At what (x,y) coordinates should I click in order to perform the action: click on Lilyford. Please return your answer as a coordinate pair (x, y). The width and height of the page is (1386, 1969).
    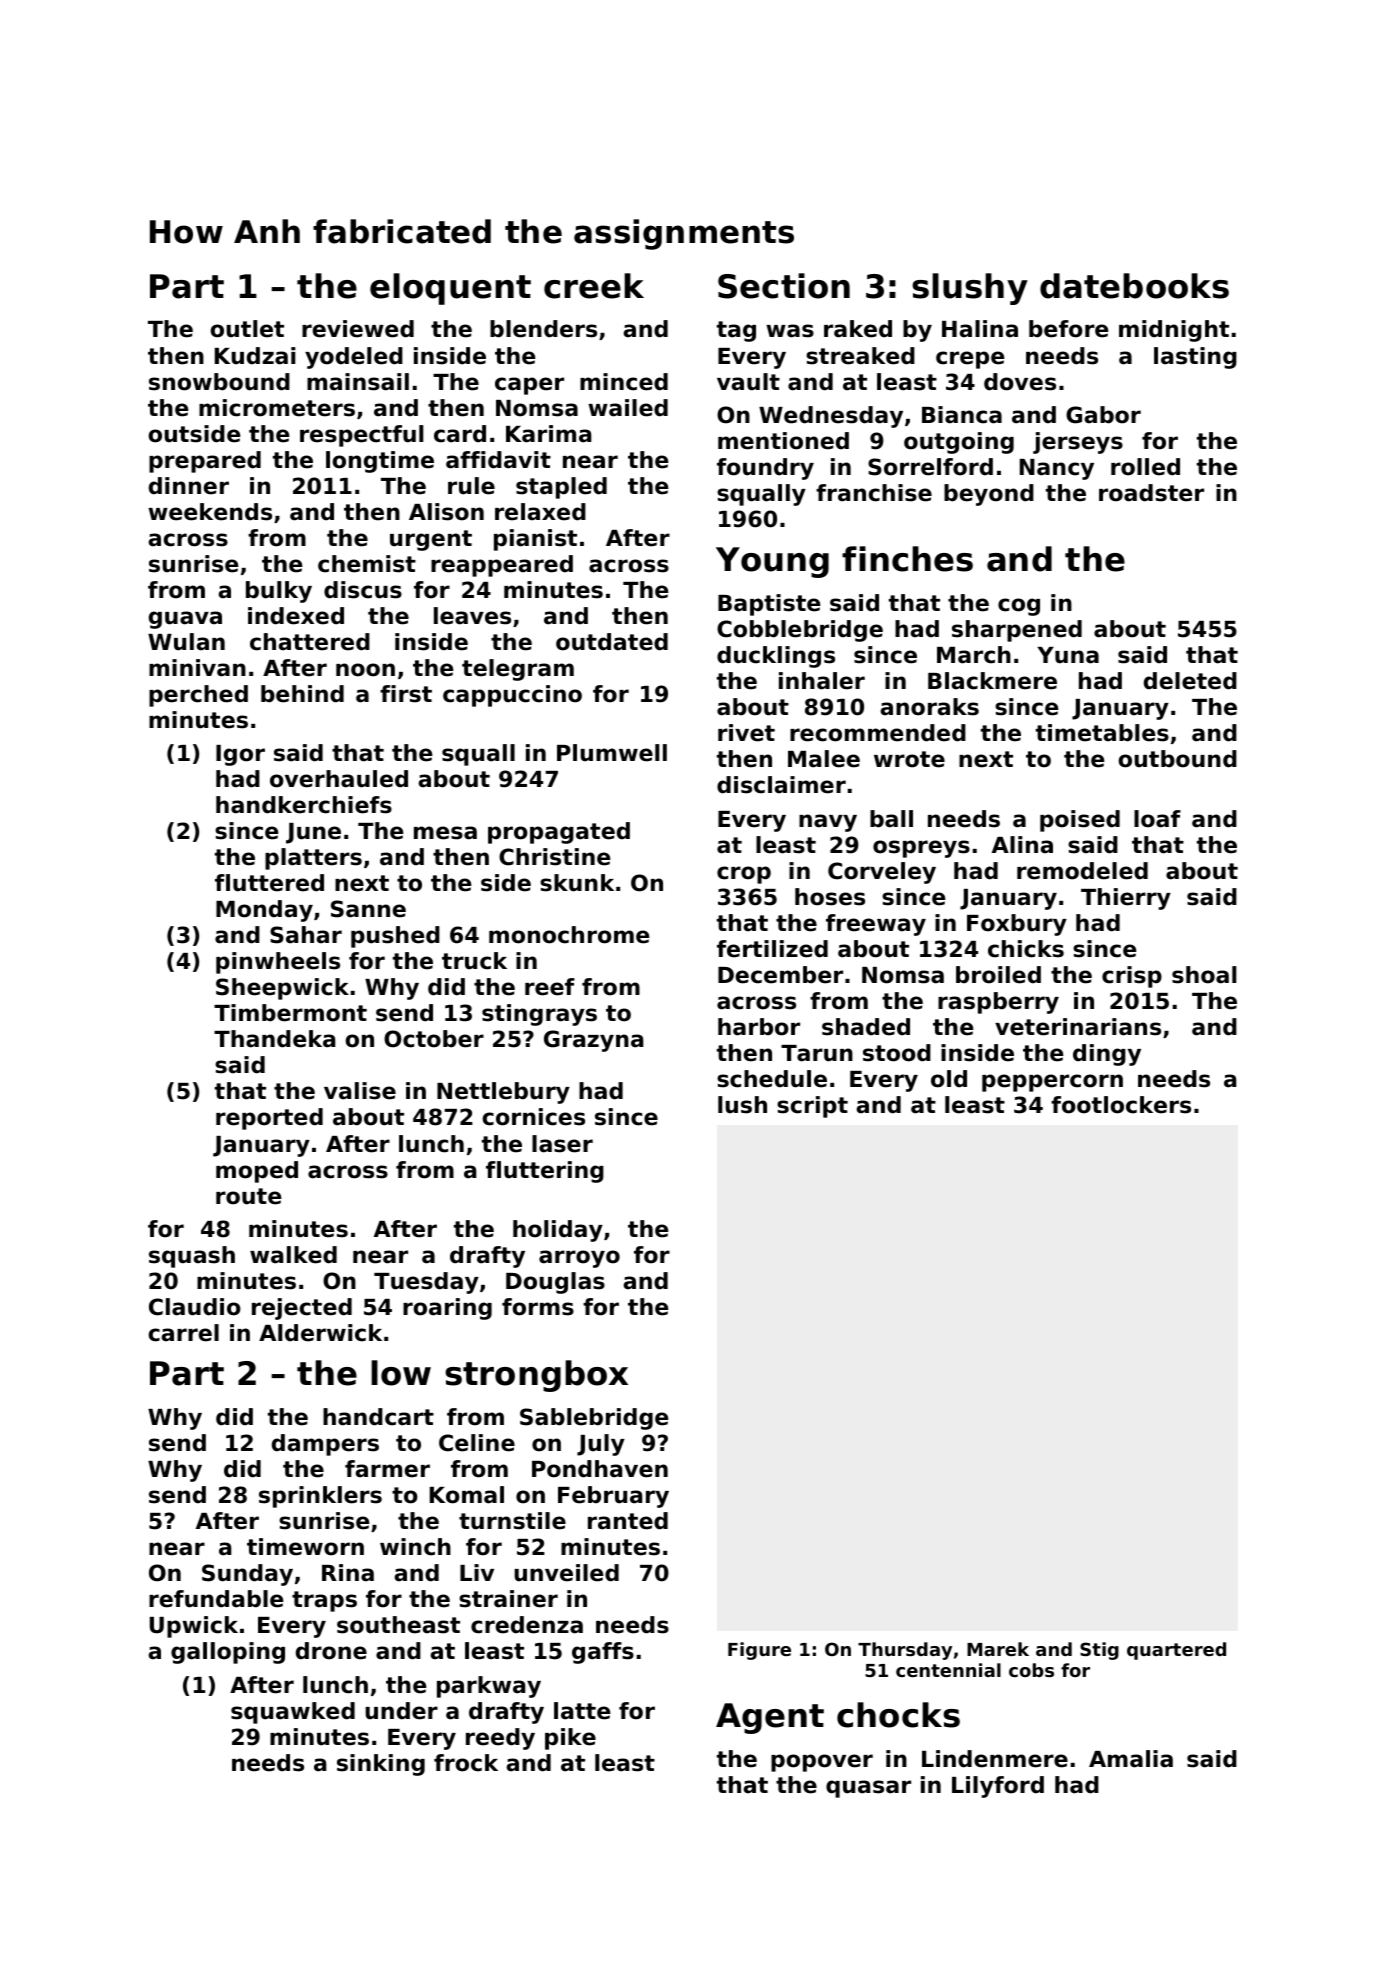
    Looking at the image, I should click on (998, 1787).
